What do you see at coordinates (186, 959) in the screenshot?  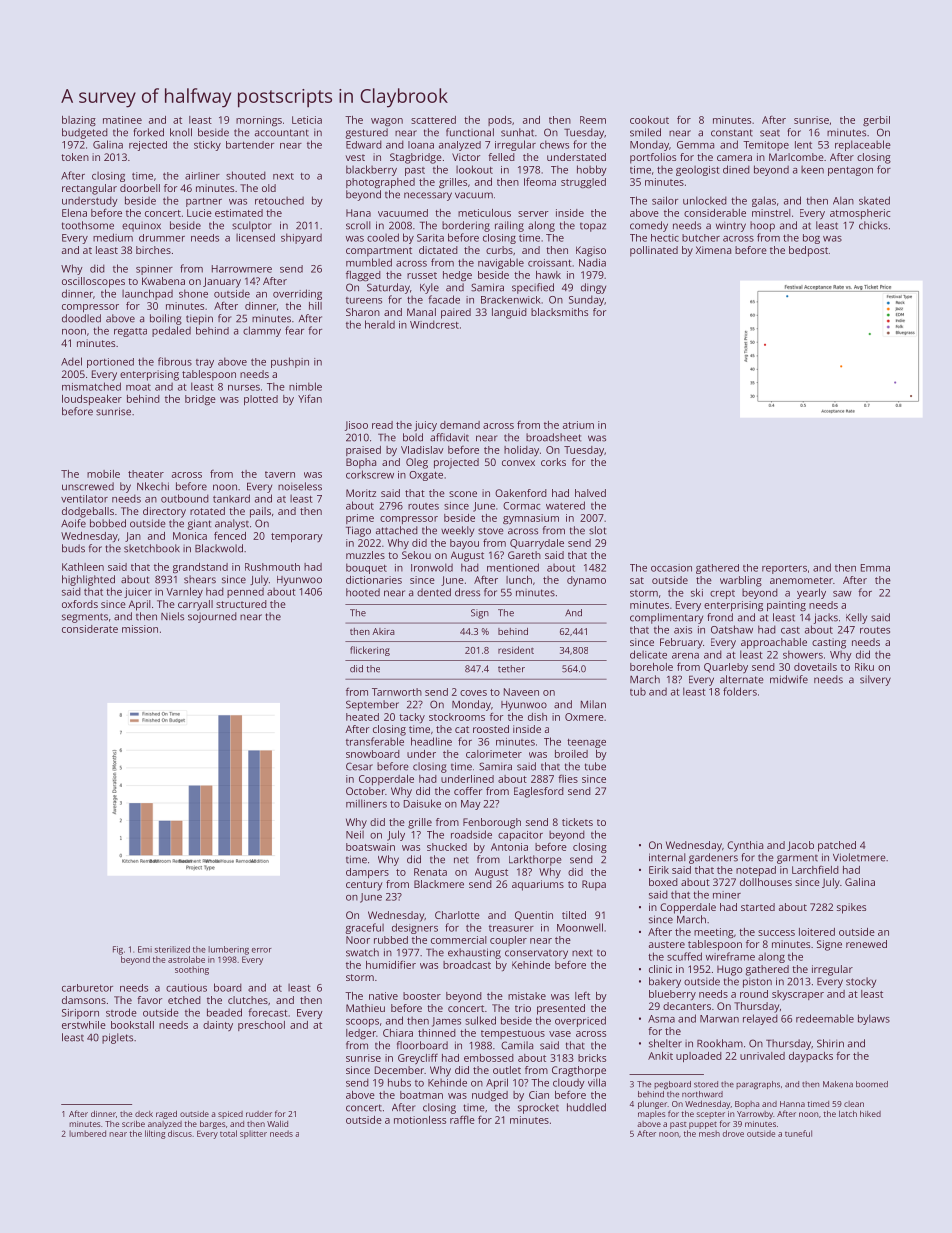 I see `astrolabe` at bounding box center [186, 959].
